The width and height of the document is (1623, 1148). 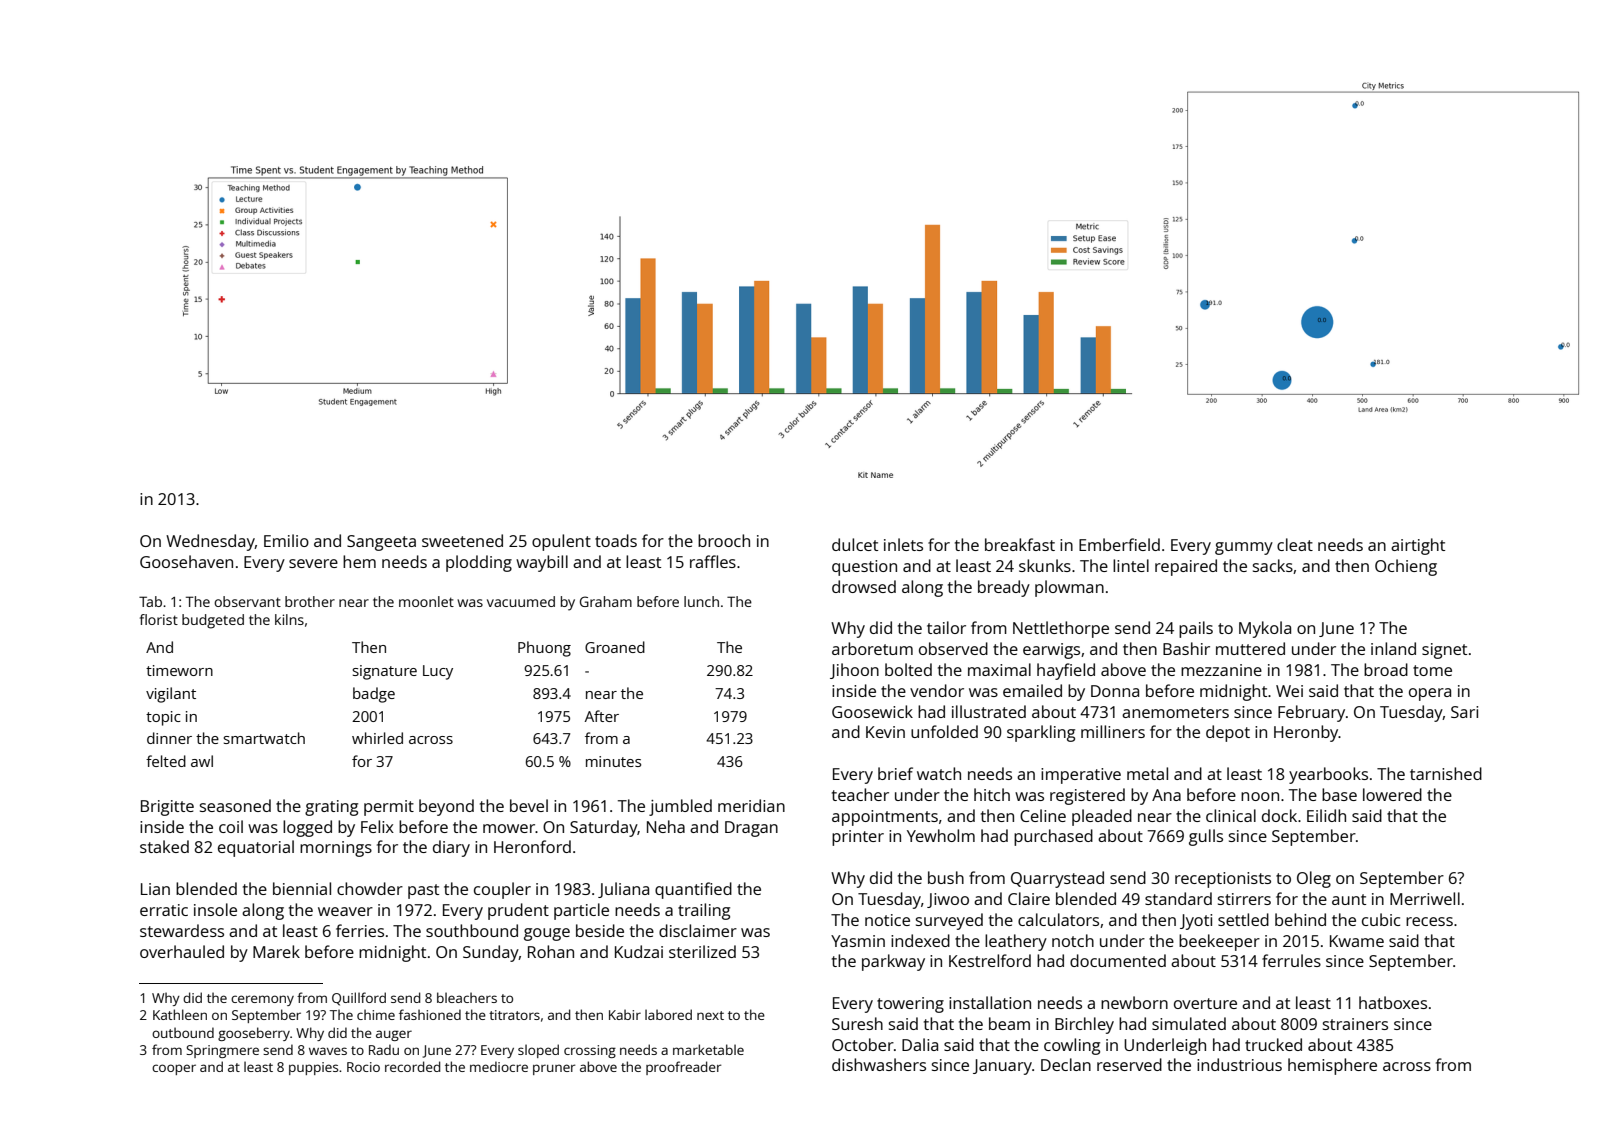 I want to click on Phuong, so click(x=544, y=649).
